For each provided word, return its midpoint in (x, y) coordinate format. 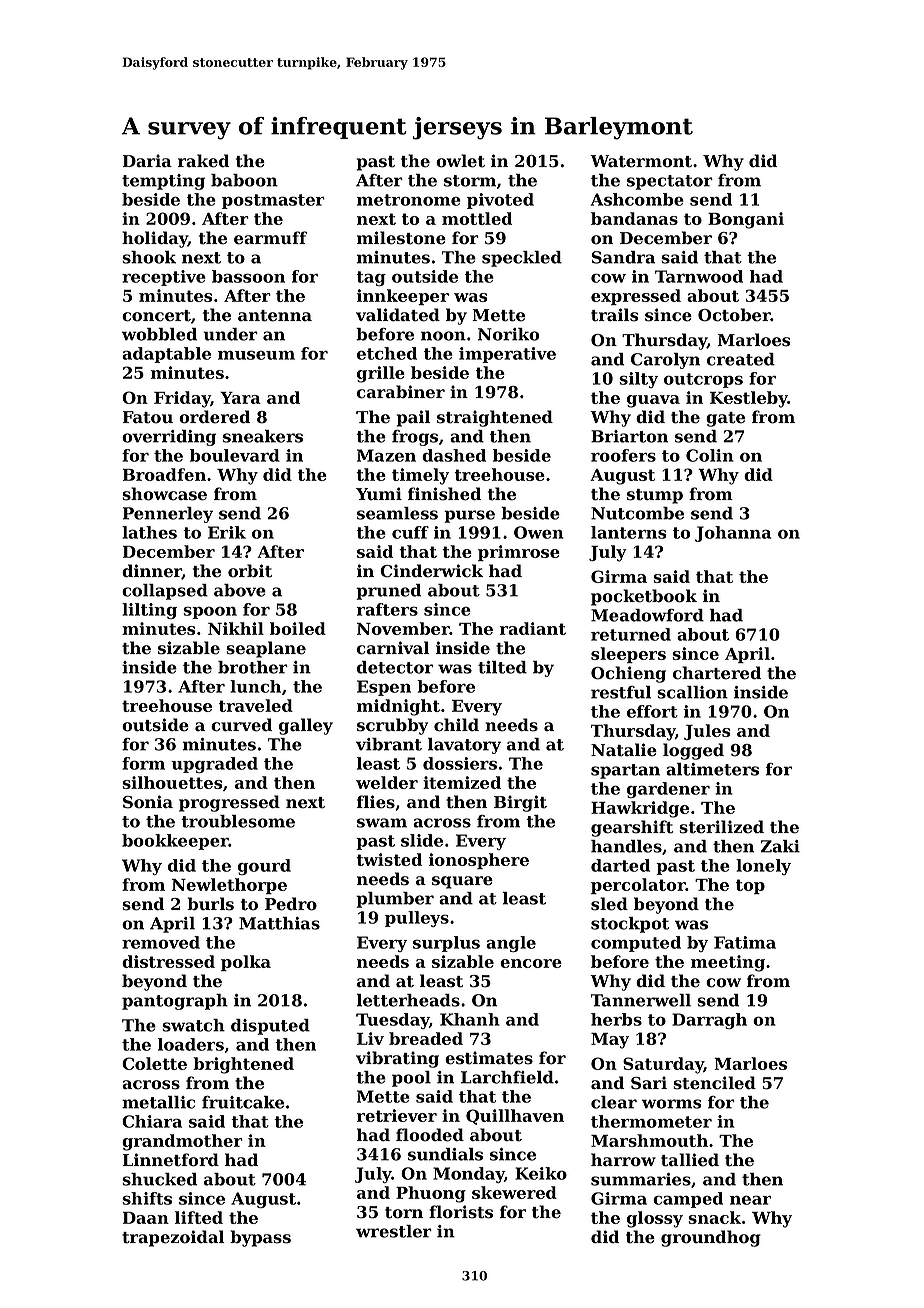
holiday (155, 239)
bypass (260, 1238)
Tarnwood (699, 276)
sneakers (263, 436)
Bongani (746, 220)
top (750, 886)
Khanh (470, 1019)
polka (246, 963)
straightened (495, 418)
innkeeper (403, 297)
